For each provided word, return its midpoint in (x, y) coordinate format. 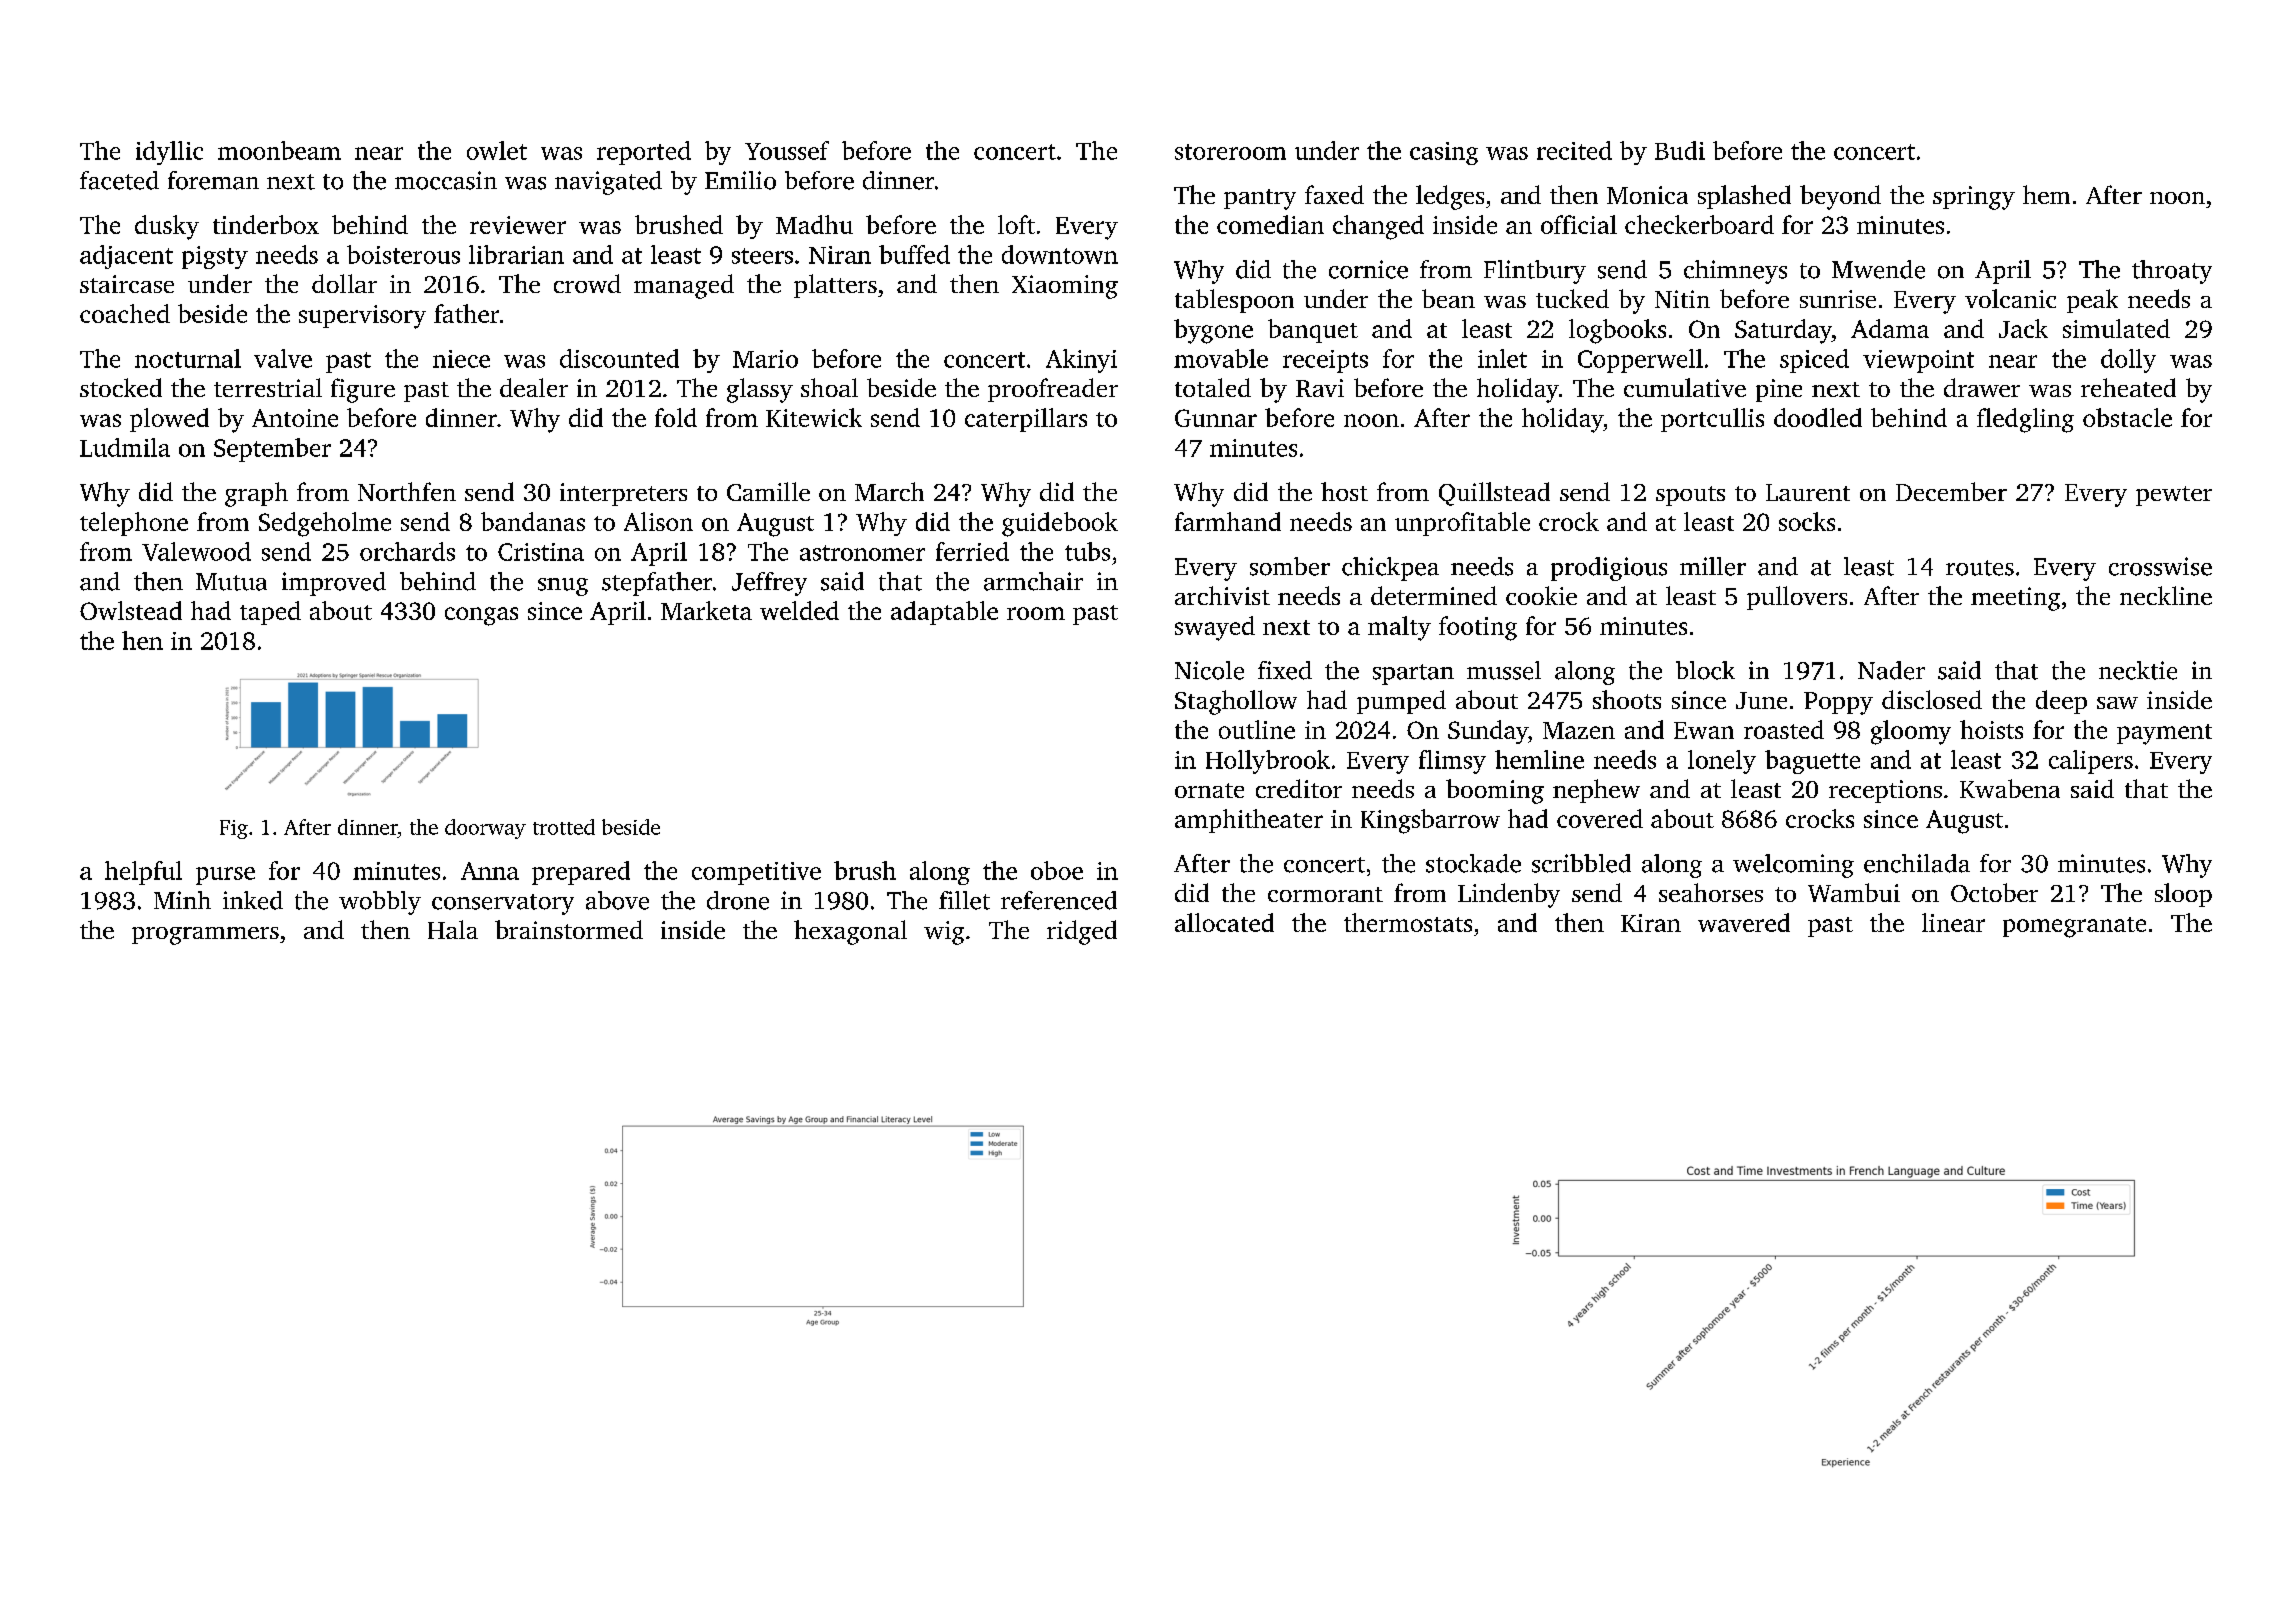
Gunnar (1216, 418)
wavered (1744, 922)
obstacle (2127, 417)
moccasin (446, 180)
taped (270, 613)
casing (1444, 153)
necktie (2138, 670)
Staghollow (1236, 702)
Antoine (295, 418)
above (617, 900)
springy (1974, 198)
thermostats (1408, 922)
